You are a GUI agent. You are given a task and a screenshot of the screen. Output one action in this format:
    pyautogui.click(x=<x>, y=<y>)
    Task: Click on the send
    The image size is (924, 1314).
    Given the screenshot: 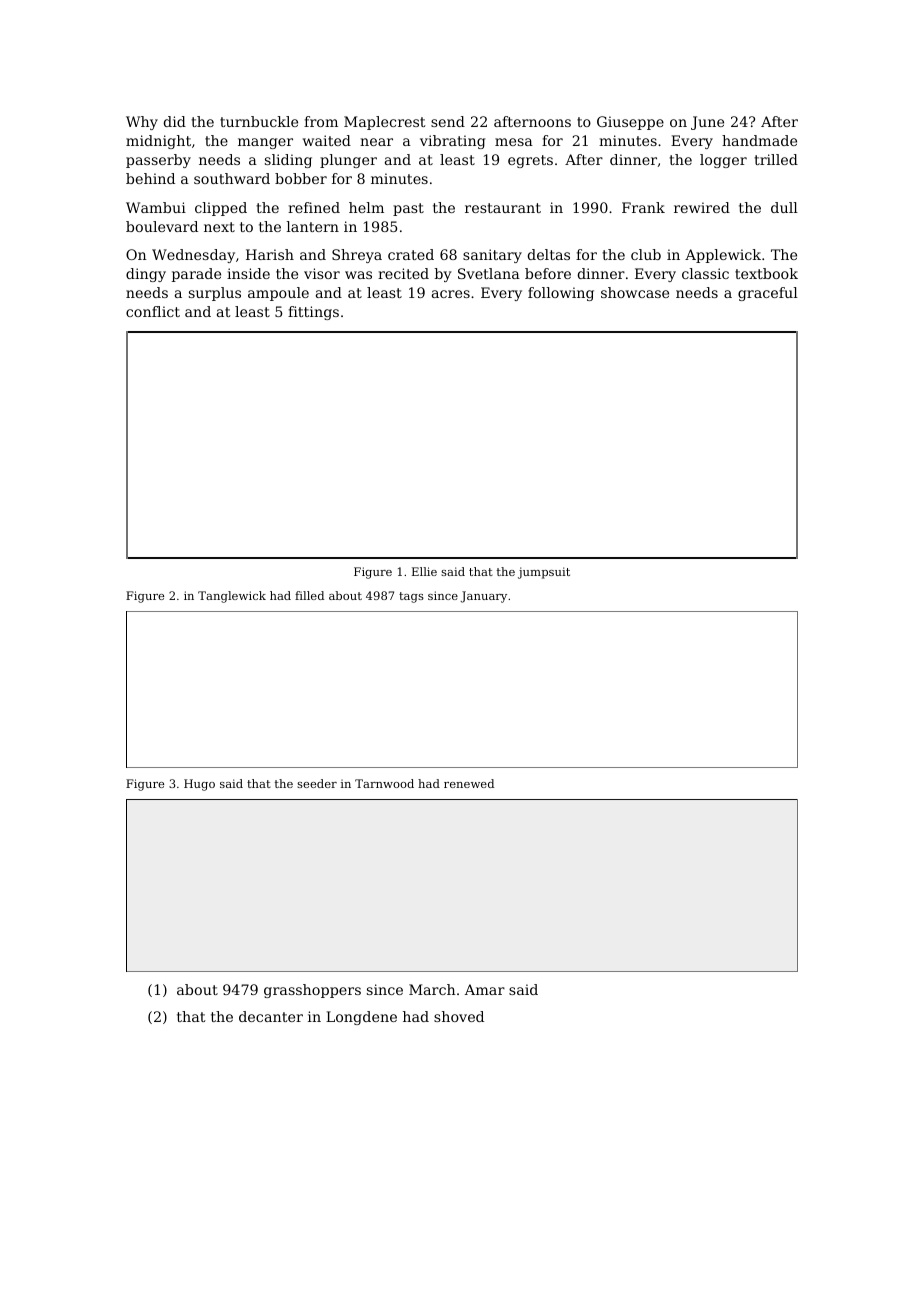 What is the action you would take?
    pyautogui.click(x=448, y=121)
